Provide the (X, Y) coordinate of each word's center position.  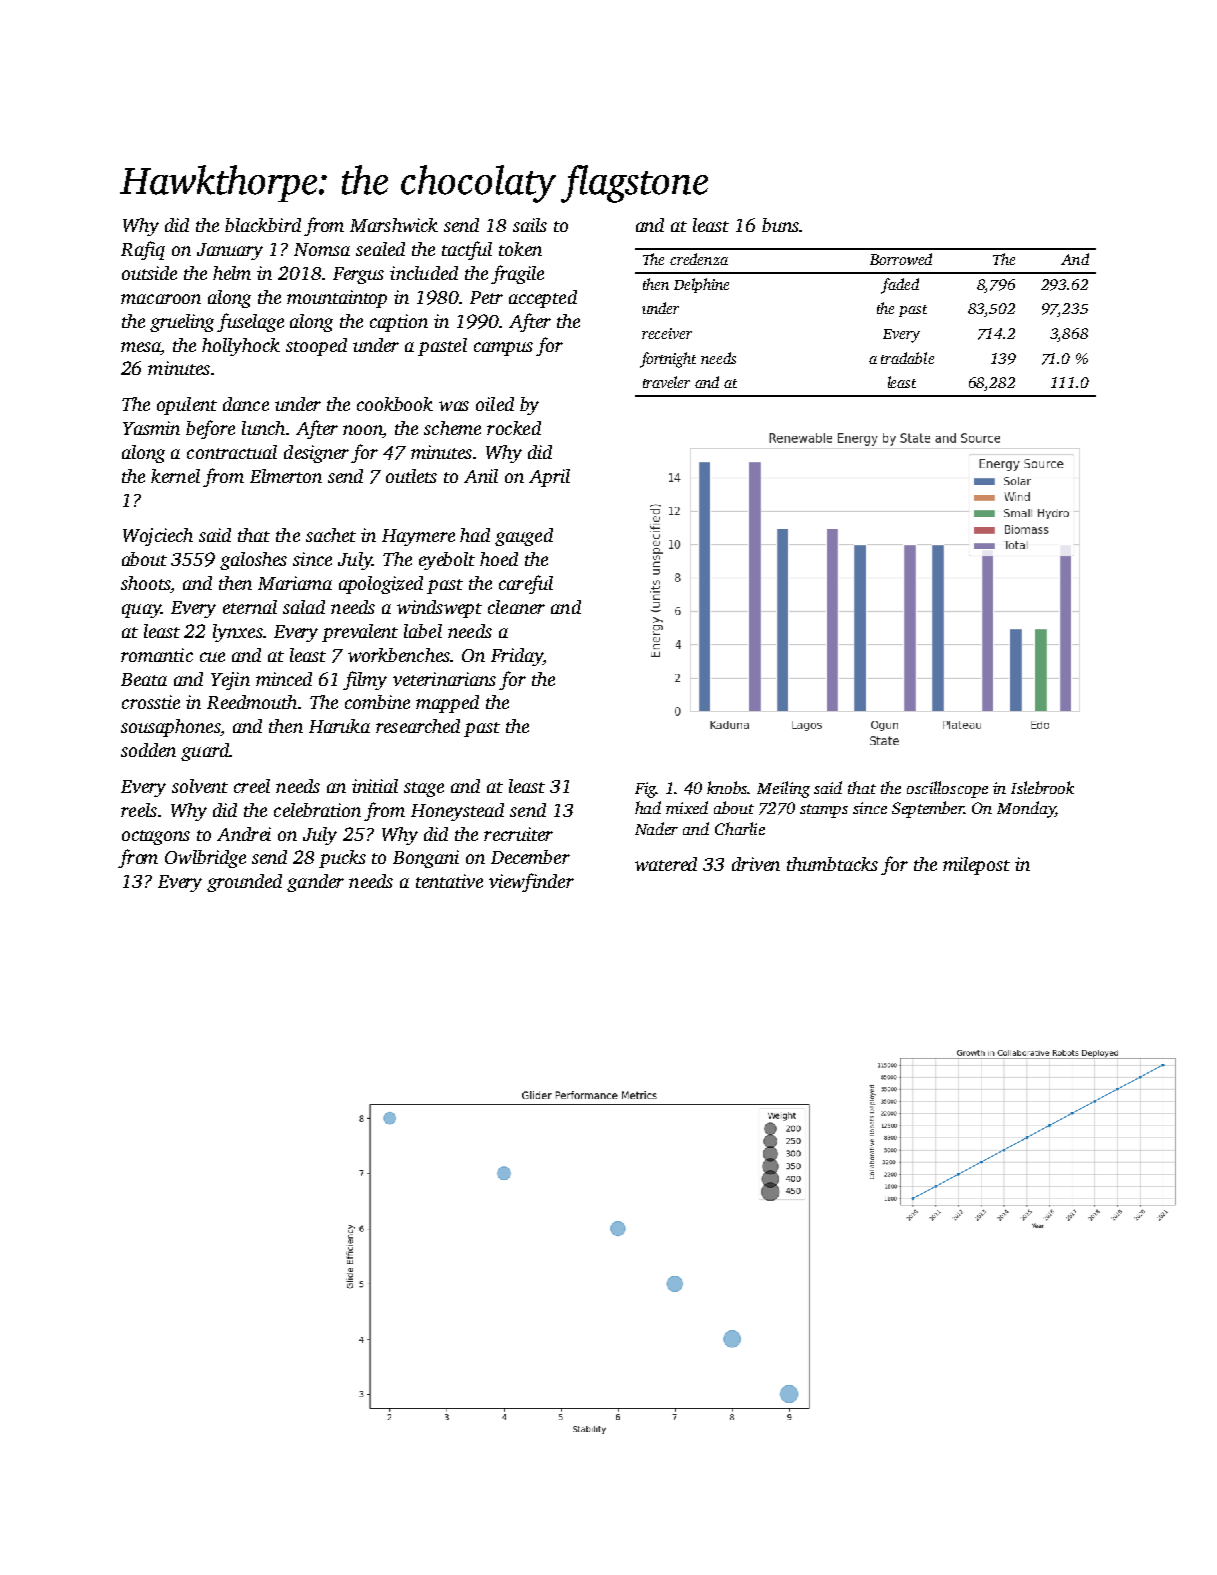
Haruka (339, 726)
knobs (727, 787)
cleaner (516, 607)
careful (526, 584)
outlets (411, 476)
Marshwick (394, 225)
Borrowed (901, 259)
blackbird (263, 225)
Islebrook (1042, 787)
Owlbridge (205, 859)
